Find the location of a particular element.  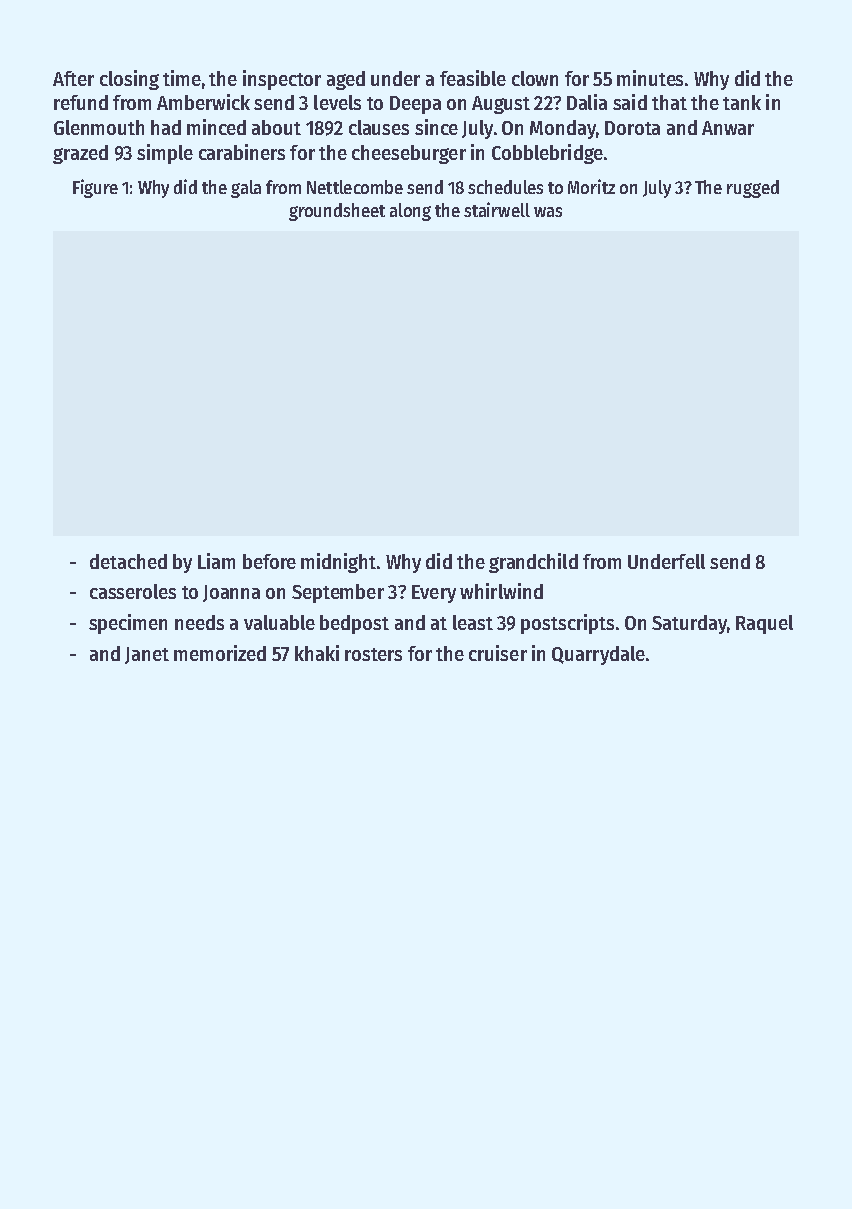

memorized is located at coordinates (220, 653).
